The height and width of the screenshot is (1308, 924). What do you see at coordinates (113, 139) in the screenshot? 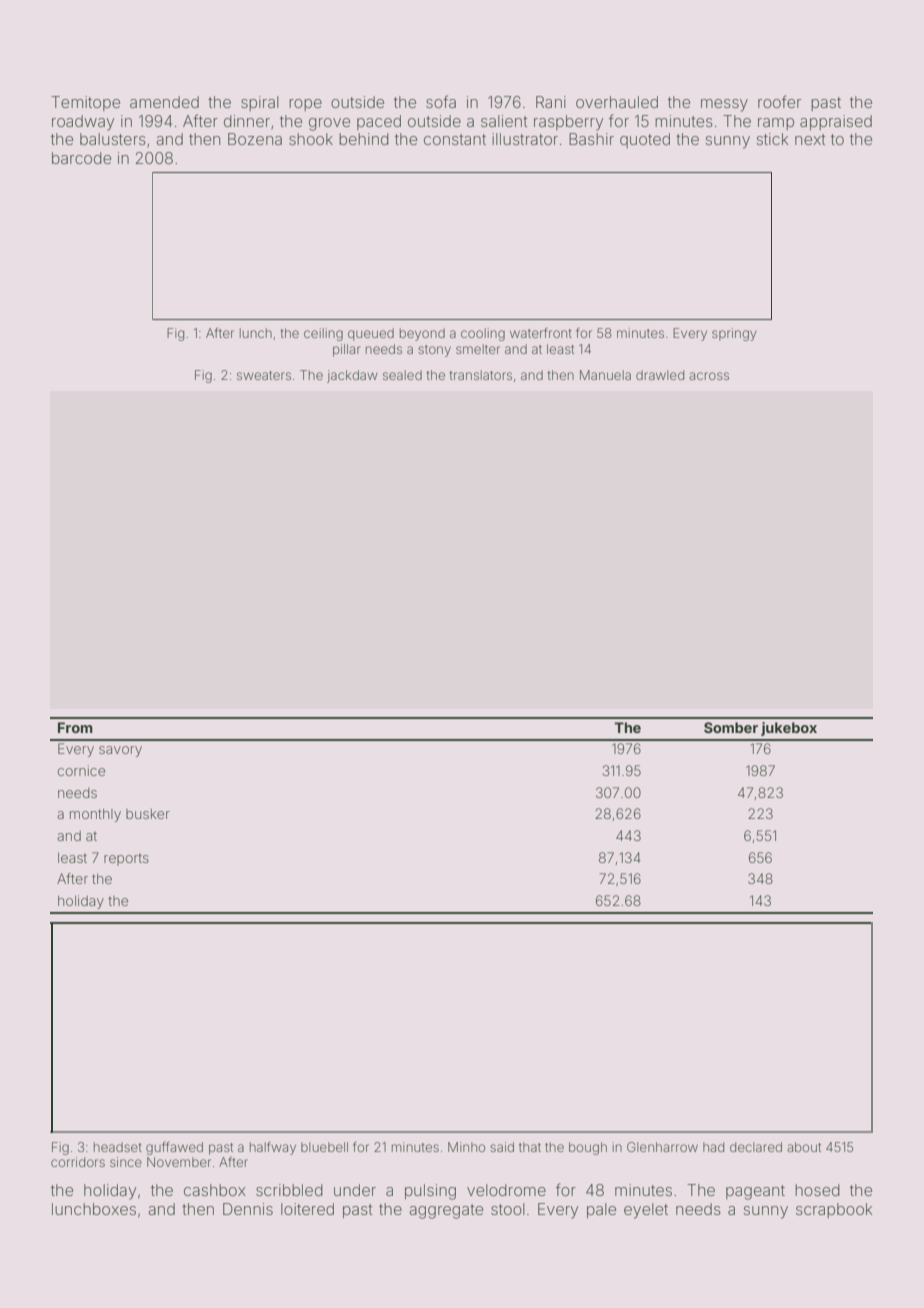
I see `balusters` at bounding box center [113, 139].
